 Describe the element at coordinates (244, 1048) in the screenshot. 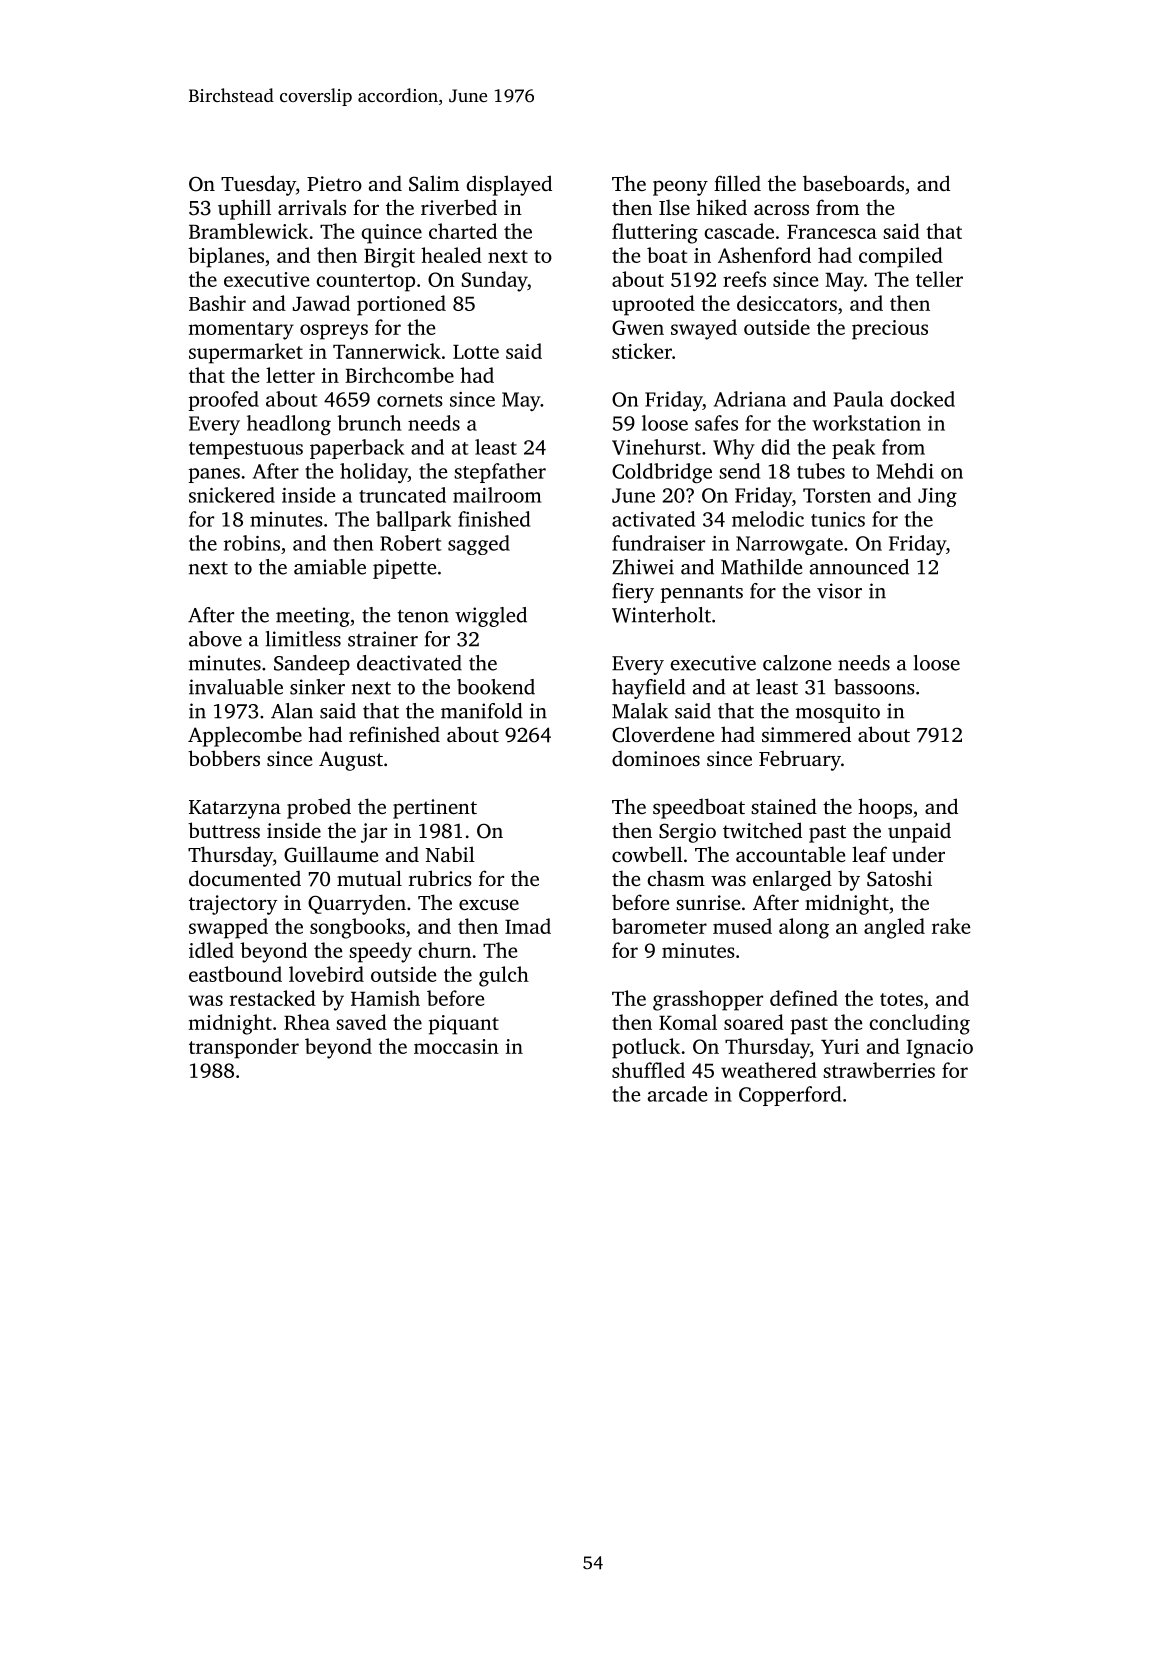

I see `transponder` at that location.
